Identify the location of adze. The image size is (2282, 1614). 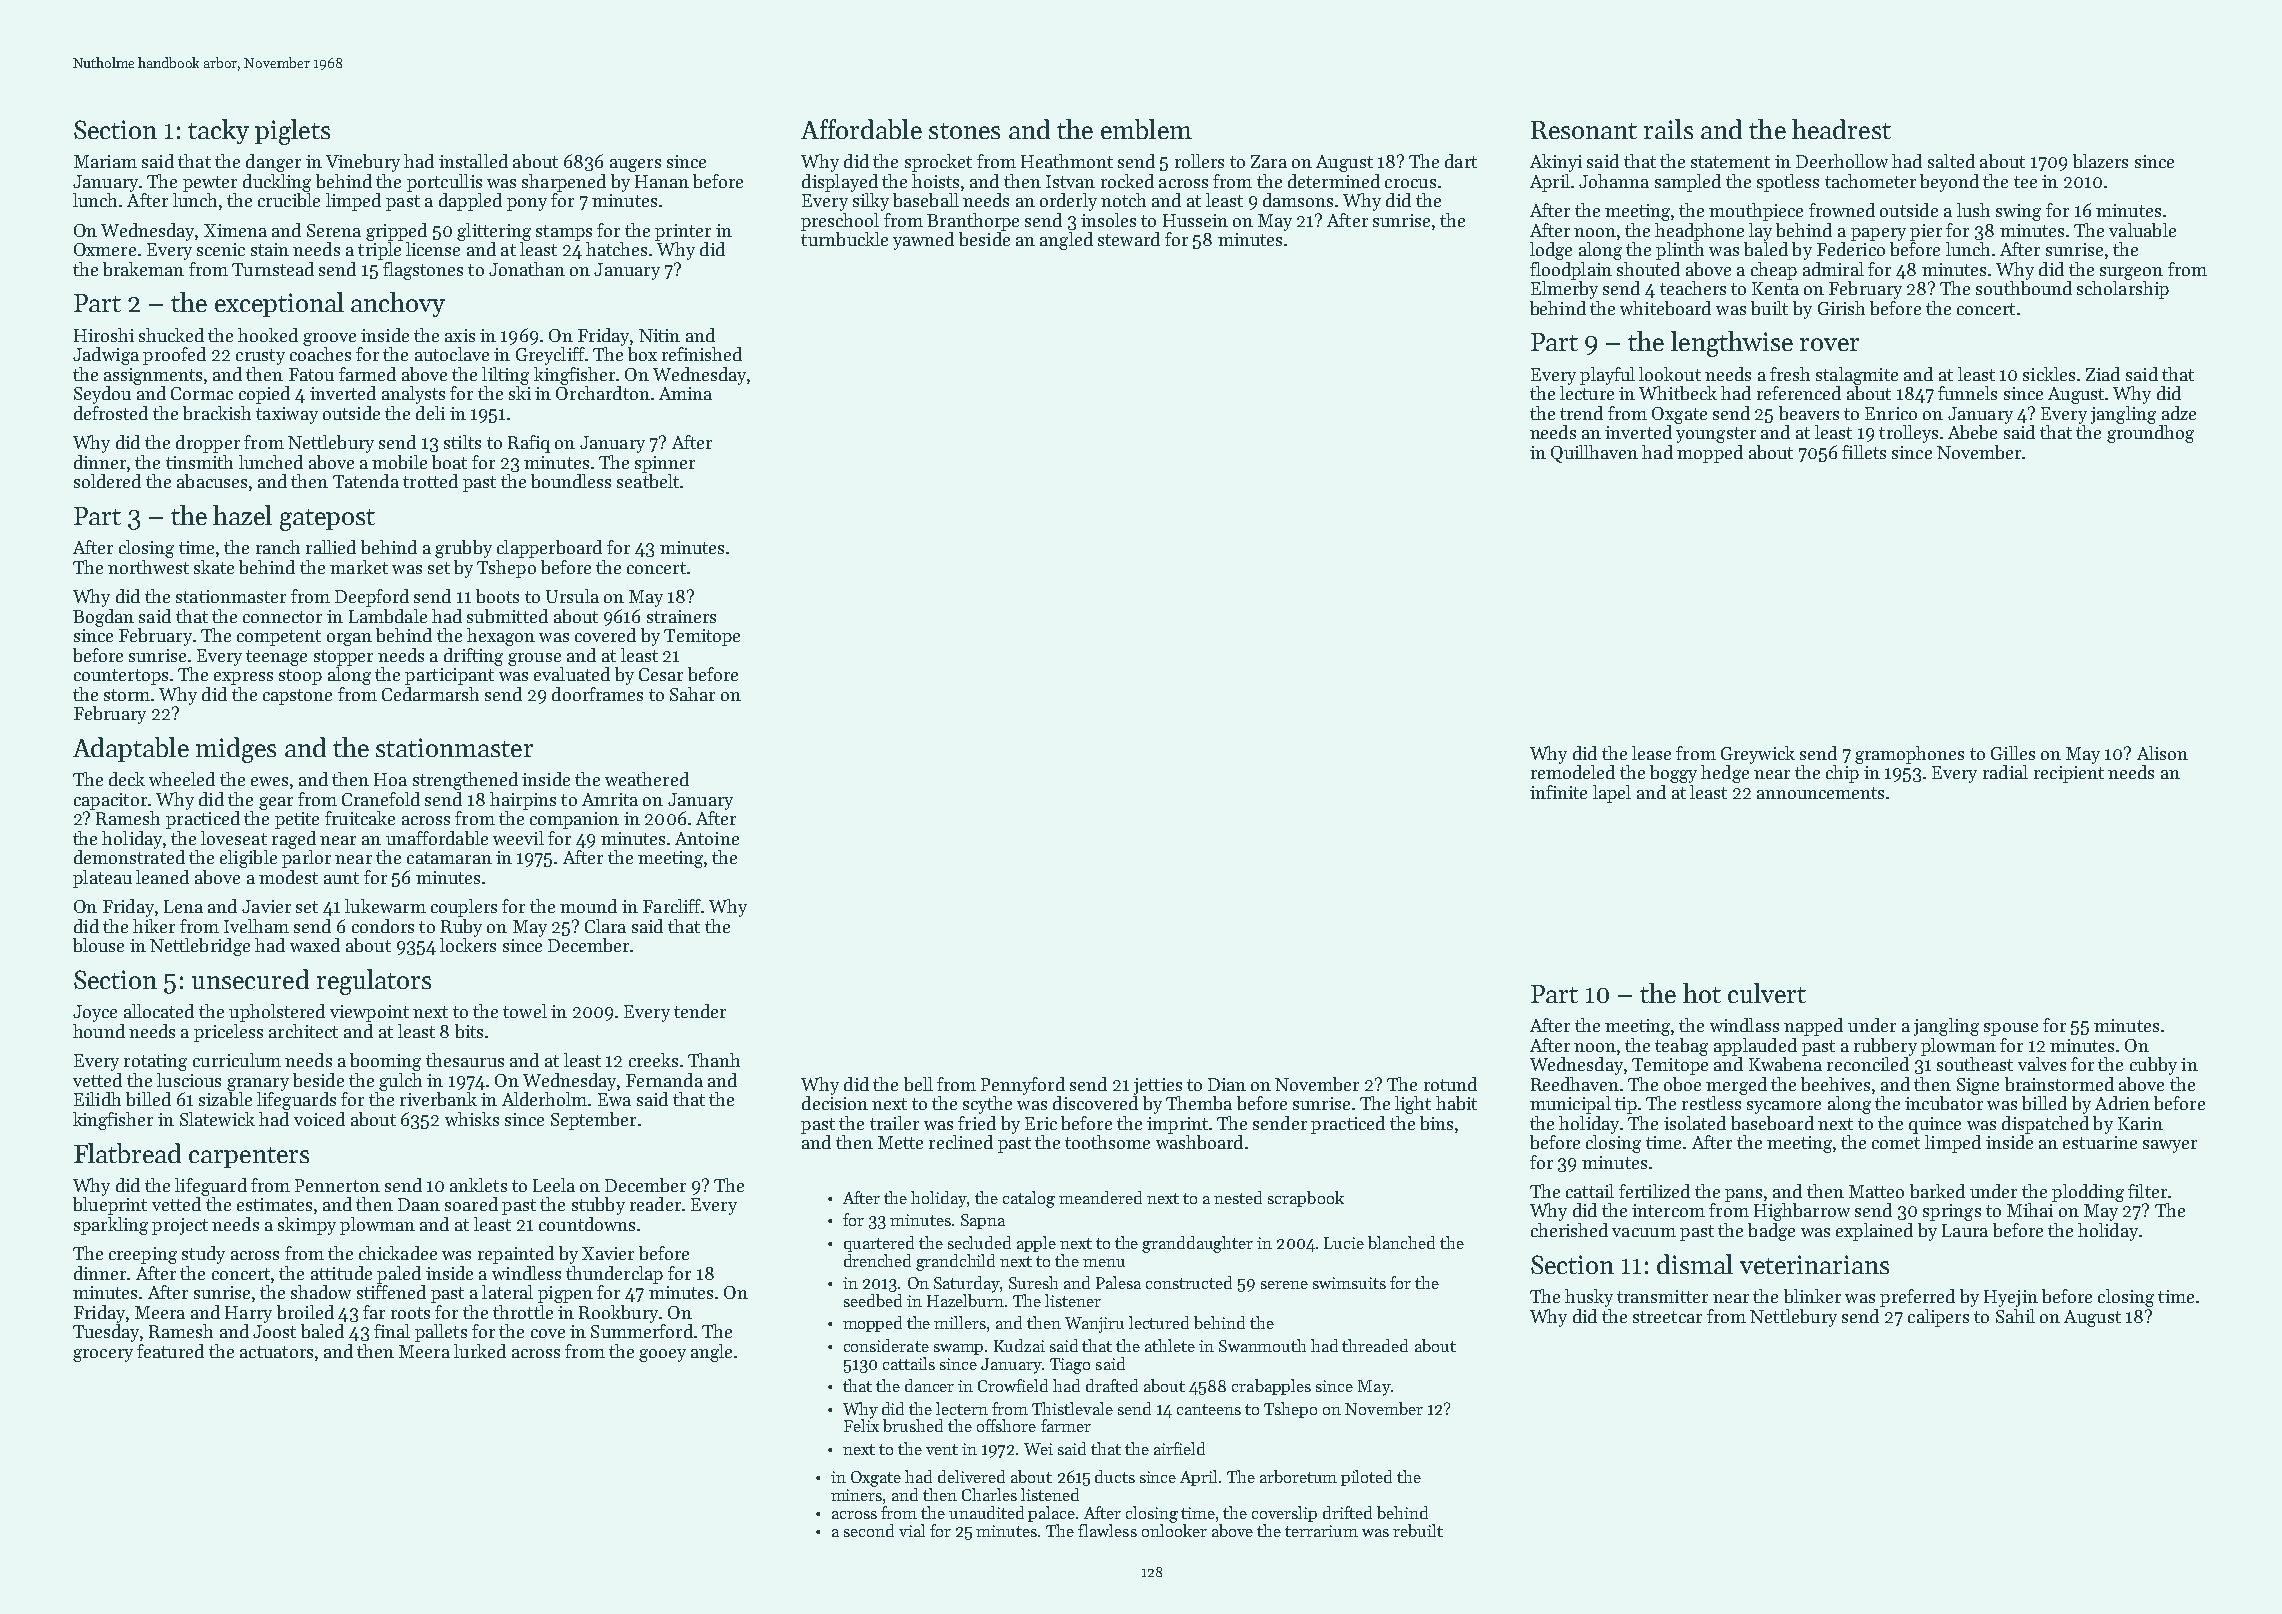
(2179, 413).
